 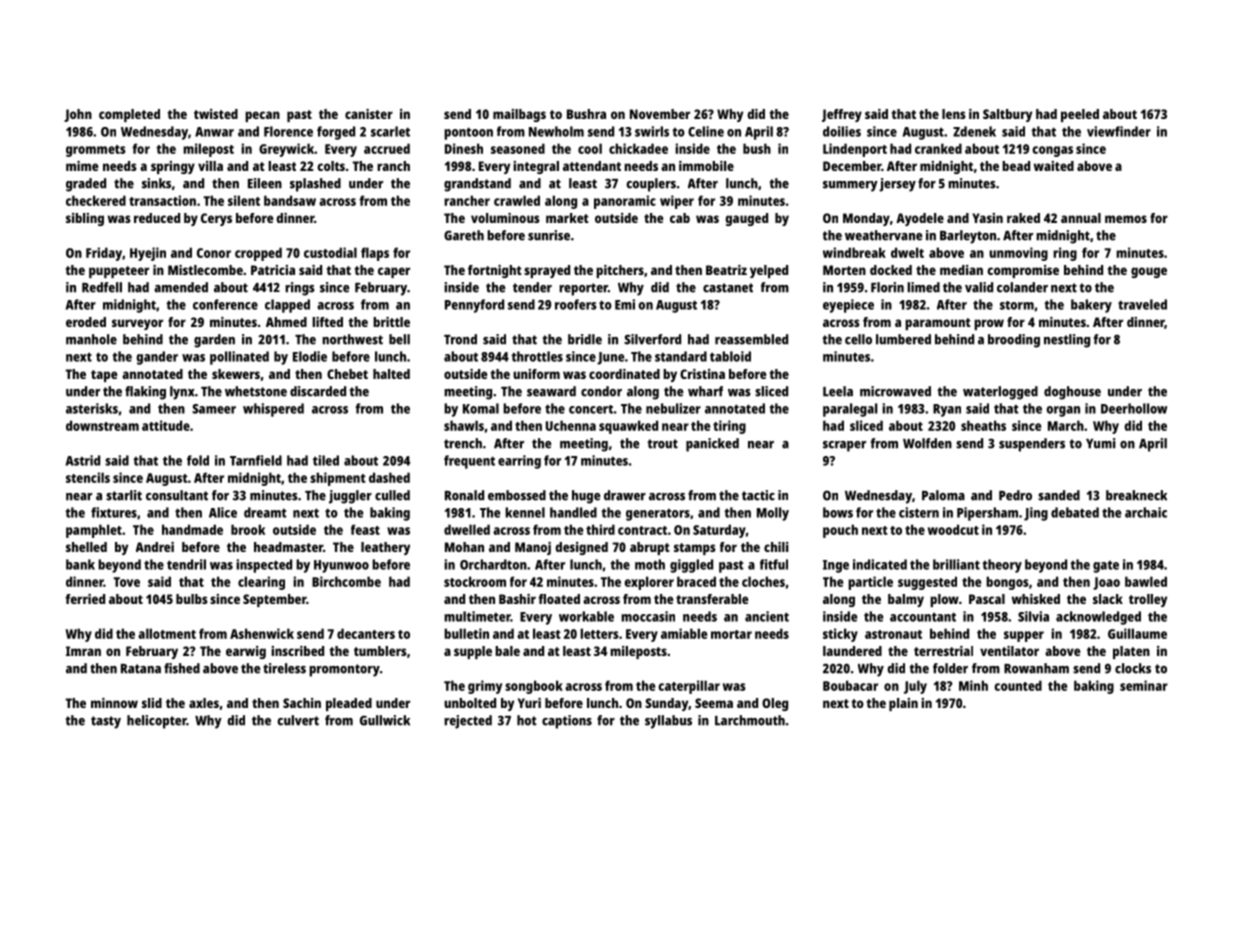 I want to click on roofers, so click(x=576, y=304).
